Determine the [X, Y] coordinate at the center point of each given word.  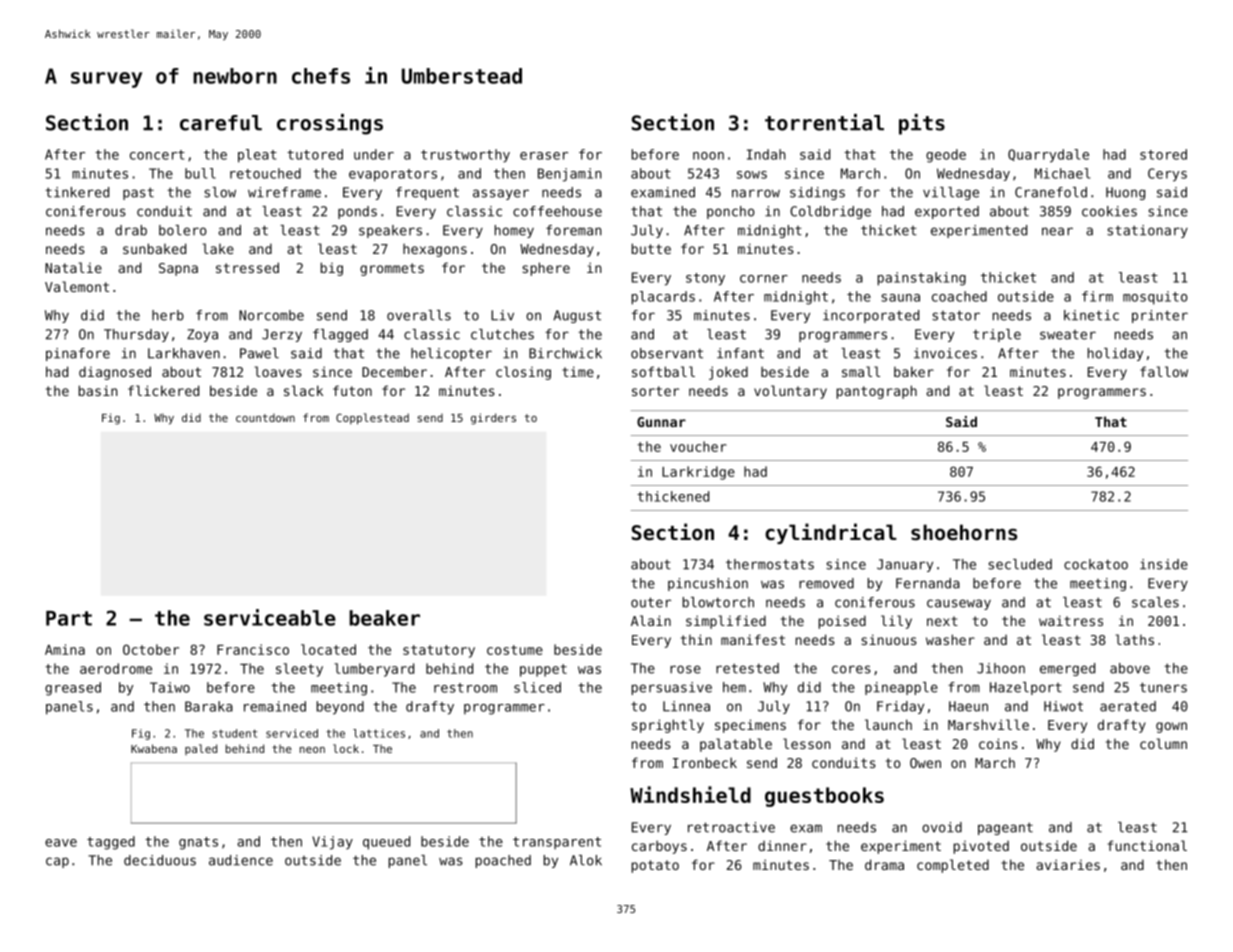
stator [956, 315]
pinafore [78, 354]
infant [740, 353]
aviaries [1068, 864]
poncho [731, 212]
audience [241, 860]
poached [503, 861]
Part [69, 618]
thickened [673, 496]
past [138, 193]
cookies [1109, 211]
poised [842, 622]
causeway [959, 604]
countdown [265, 417]
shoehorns [964, 532]
